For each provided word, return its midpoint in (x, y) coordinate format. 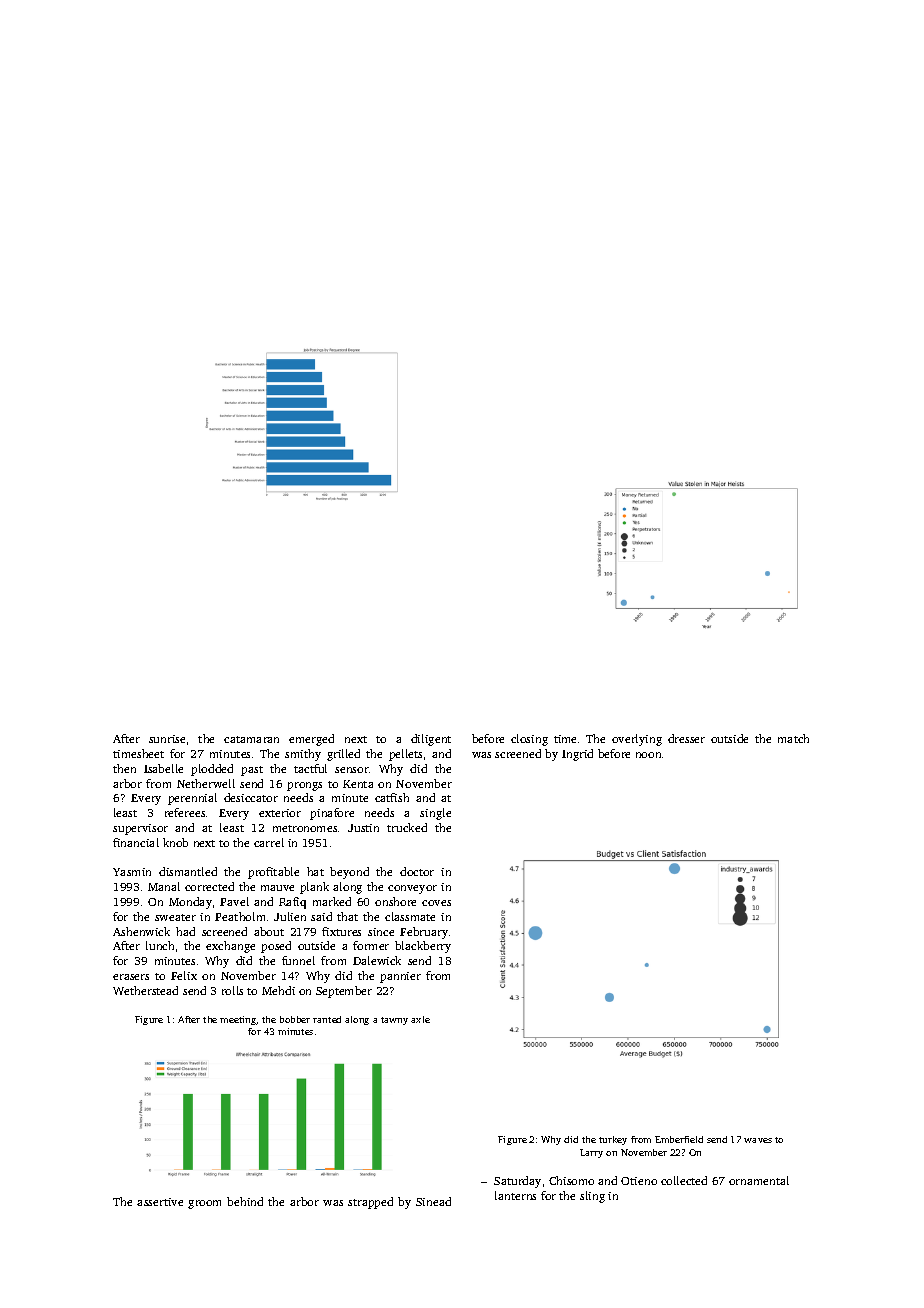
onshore (395, 901)
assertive (160, 1202)
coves (436, 903)
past (252, 771)
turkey (613, 1140)
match (793, 738)
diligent (431, 740)
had (185, 931)
